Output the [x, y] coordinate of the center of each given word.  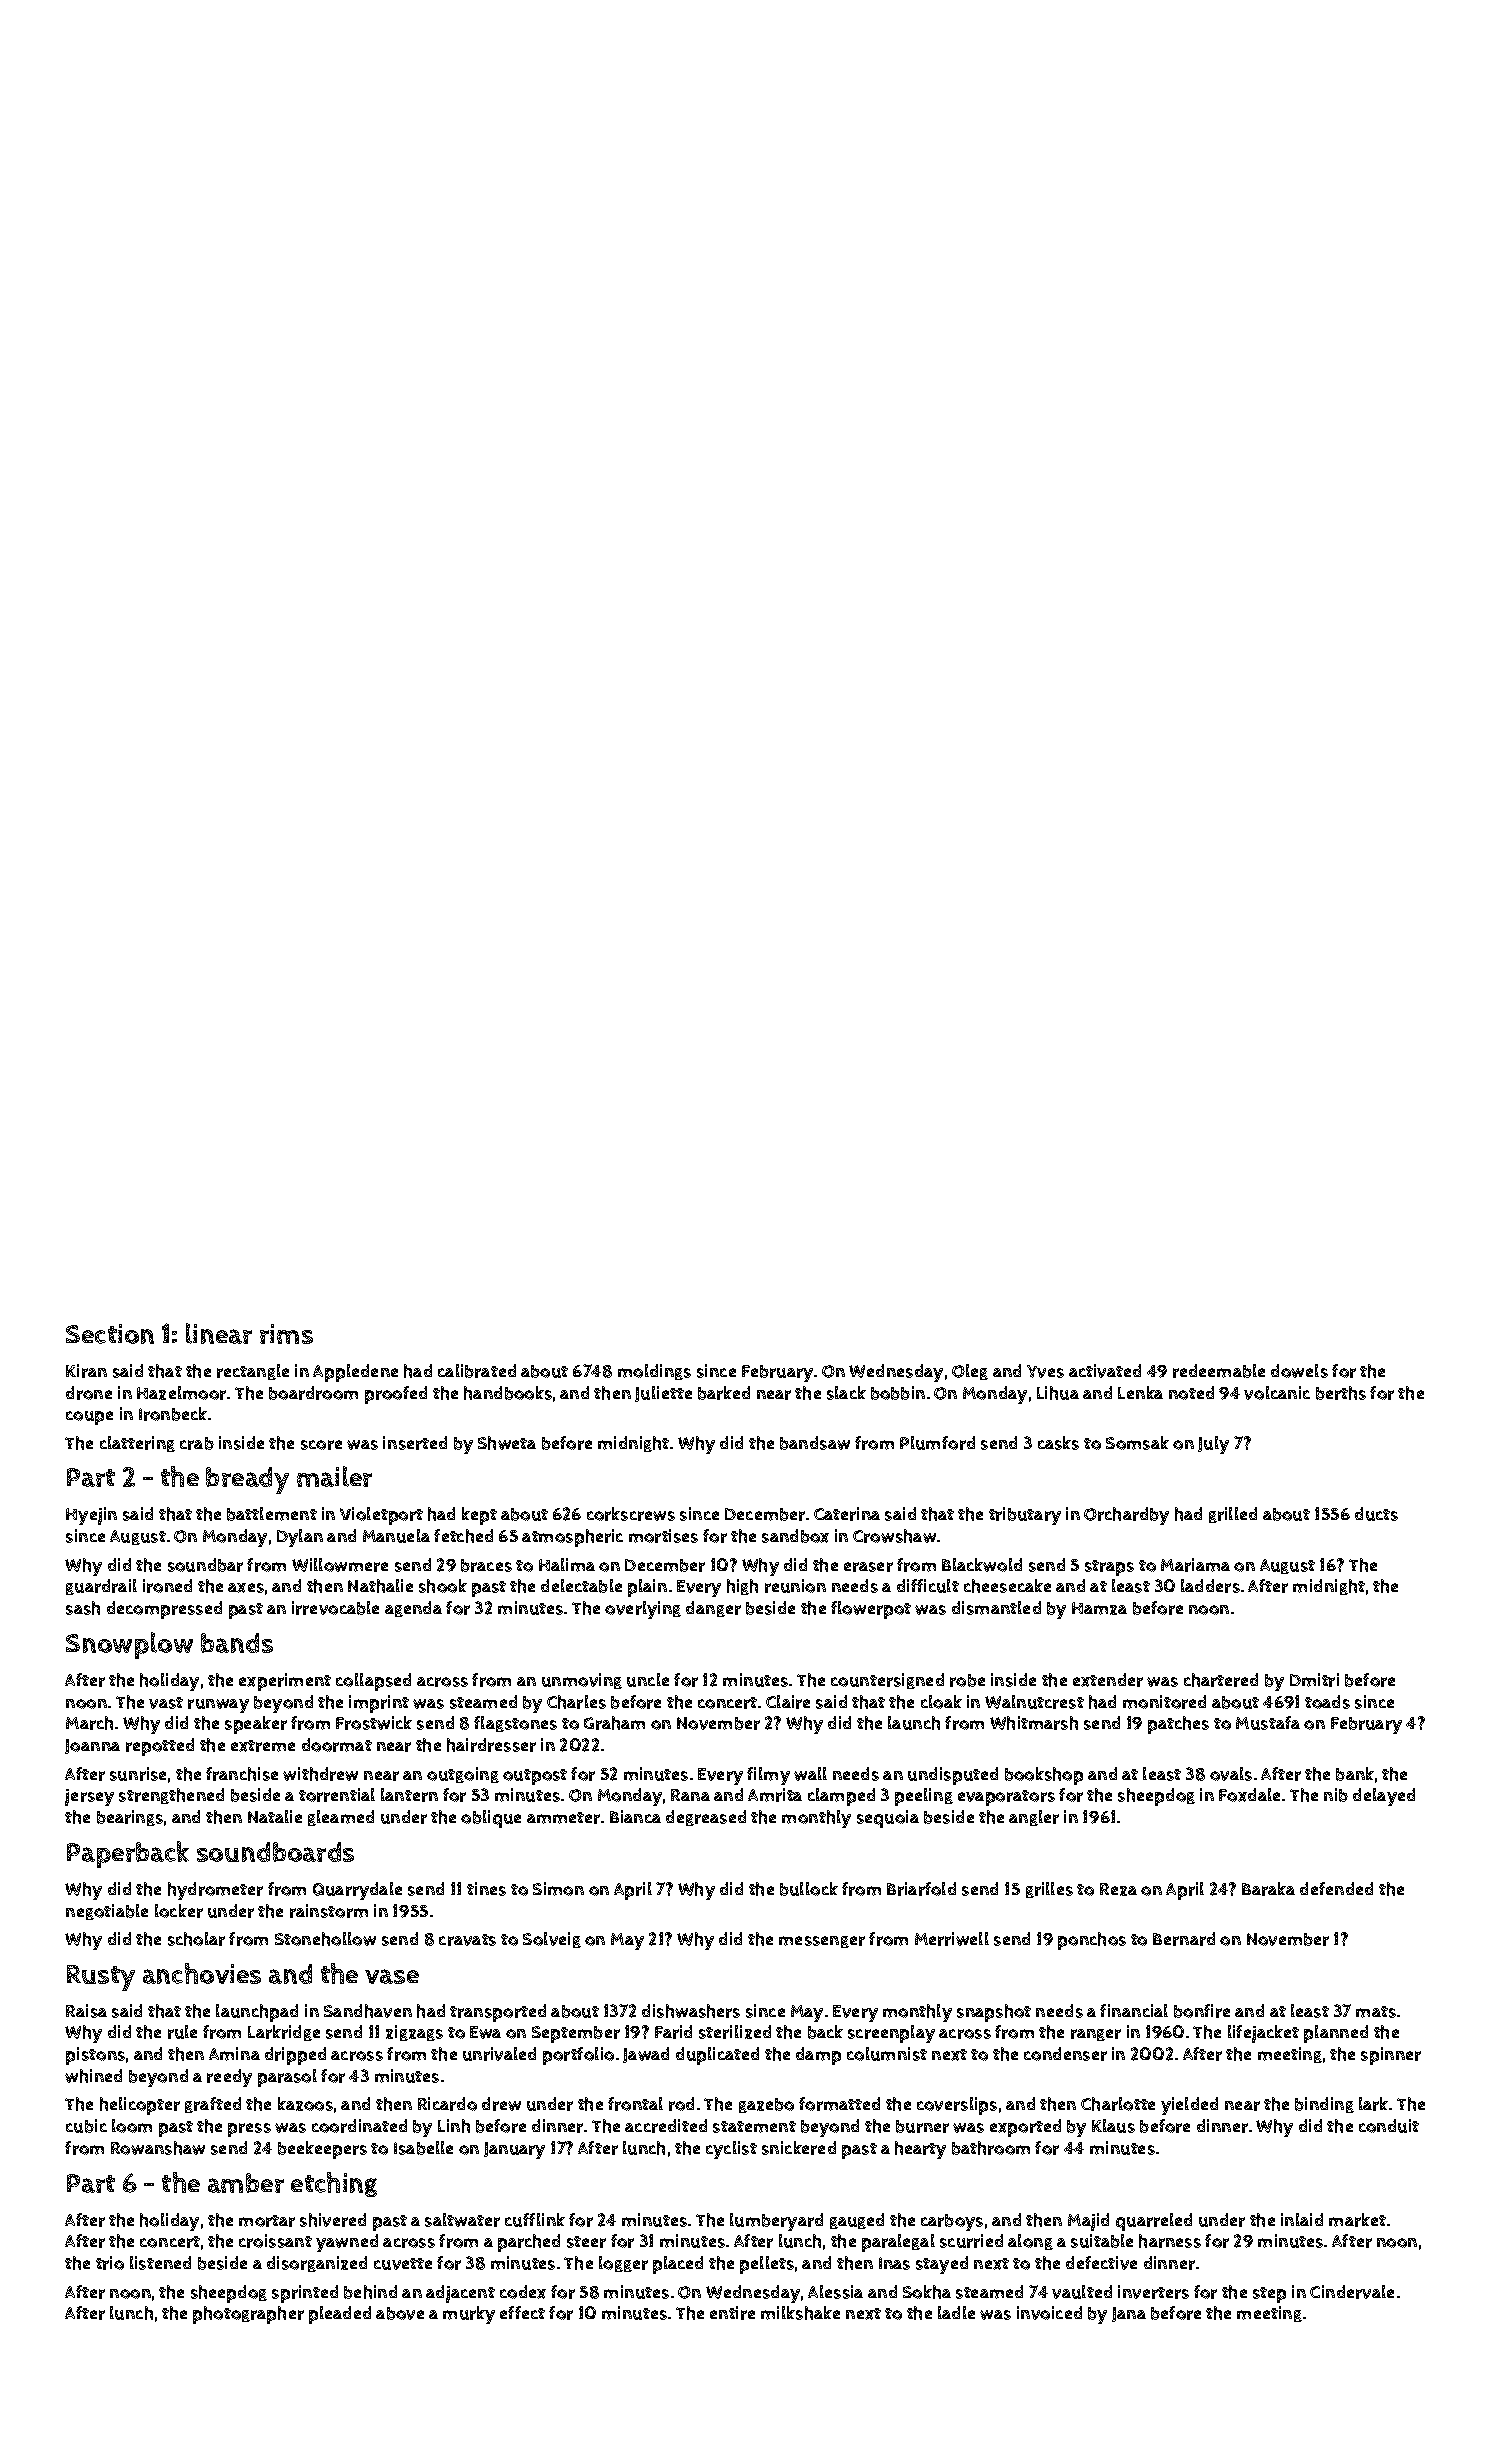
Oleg [970, 1372]
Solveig [552, 1940]
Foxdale [1249, 1795]
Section [110, 1334]
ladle [956, 2312]
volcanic [1277, 1393]
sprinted [305, 2294]
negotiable [107, 1912]
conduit [1389, 2126]
